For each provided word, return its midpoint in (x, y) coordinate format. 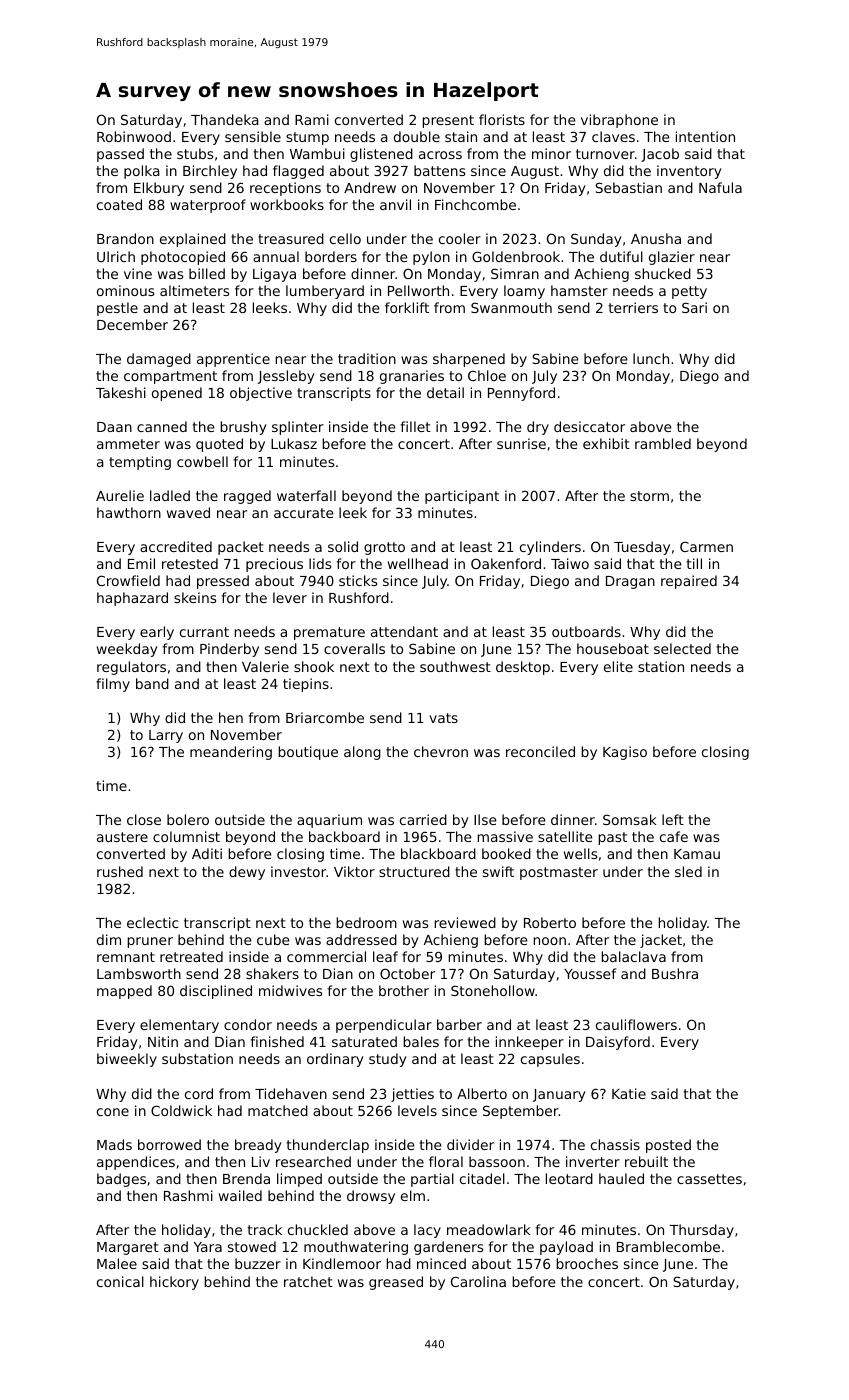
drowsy (371, 1197)
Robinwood (134, 136)
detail (445, 392)
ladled (170, 495)
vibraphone (619, 121)
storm (649, 496)
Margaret (128, 1248)
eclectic (152, 922)
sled (688, 871)
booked (506, 853)
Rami (312, 119)
